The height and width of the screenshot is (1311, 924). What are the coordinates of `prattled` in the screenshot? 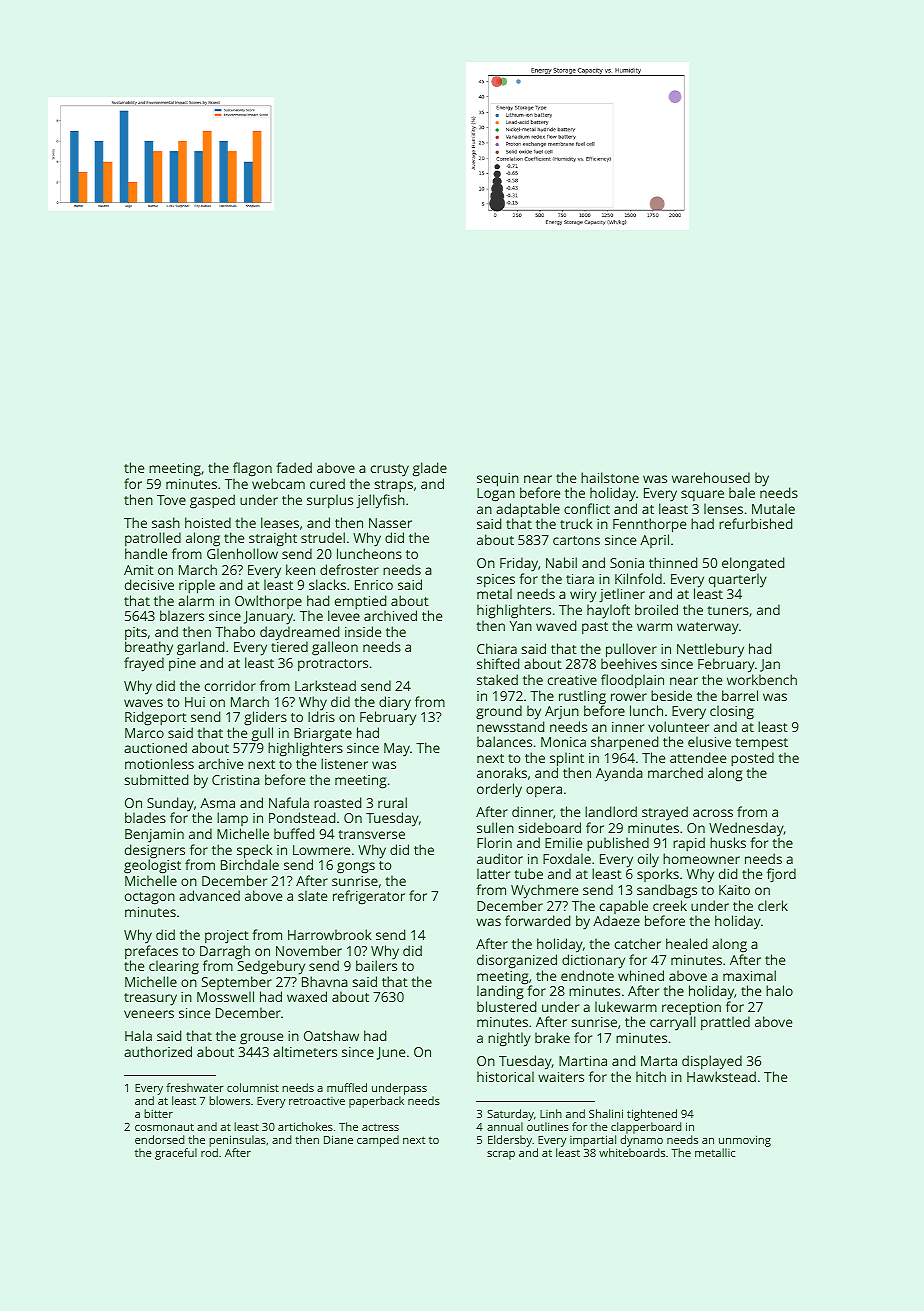 It's located at (725, 1023).
